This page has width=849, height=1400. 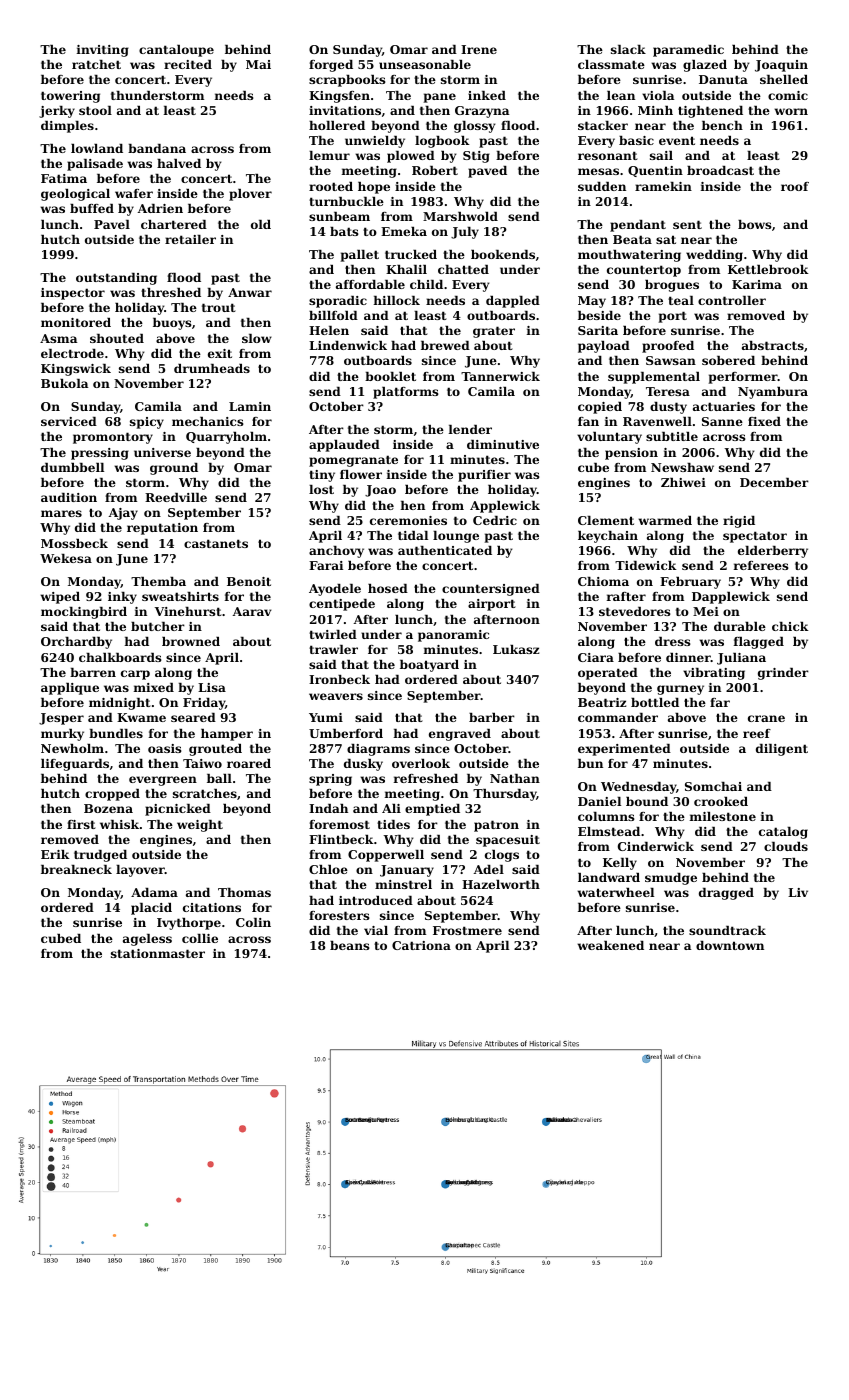 What do you see at coordinates (406, 393) in the page?
I see `platforms` at bounding box center [406, 393].
